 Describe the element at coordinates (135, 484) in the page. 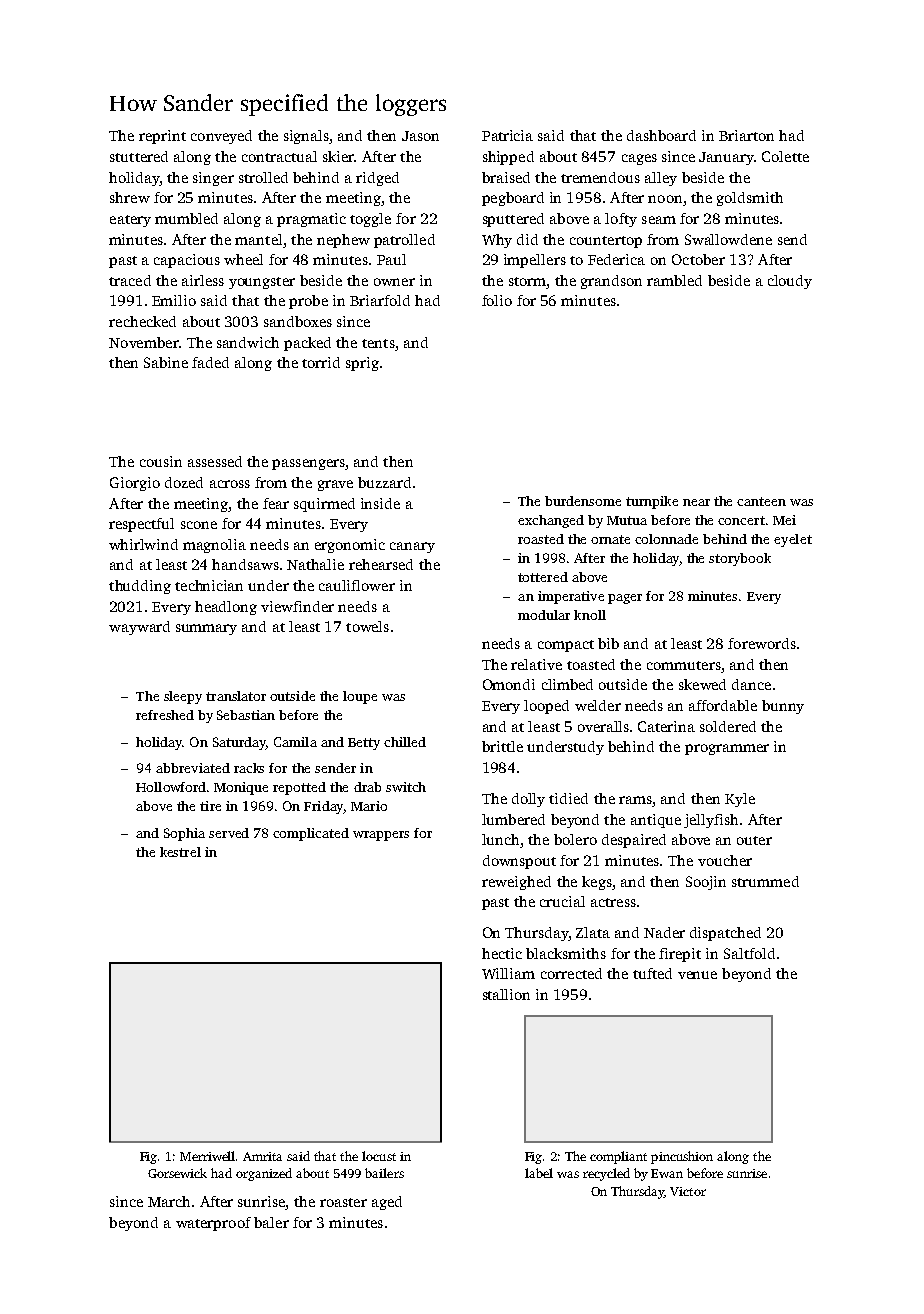

I see `Giorgio` at that location.
